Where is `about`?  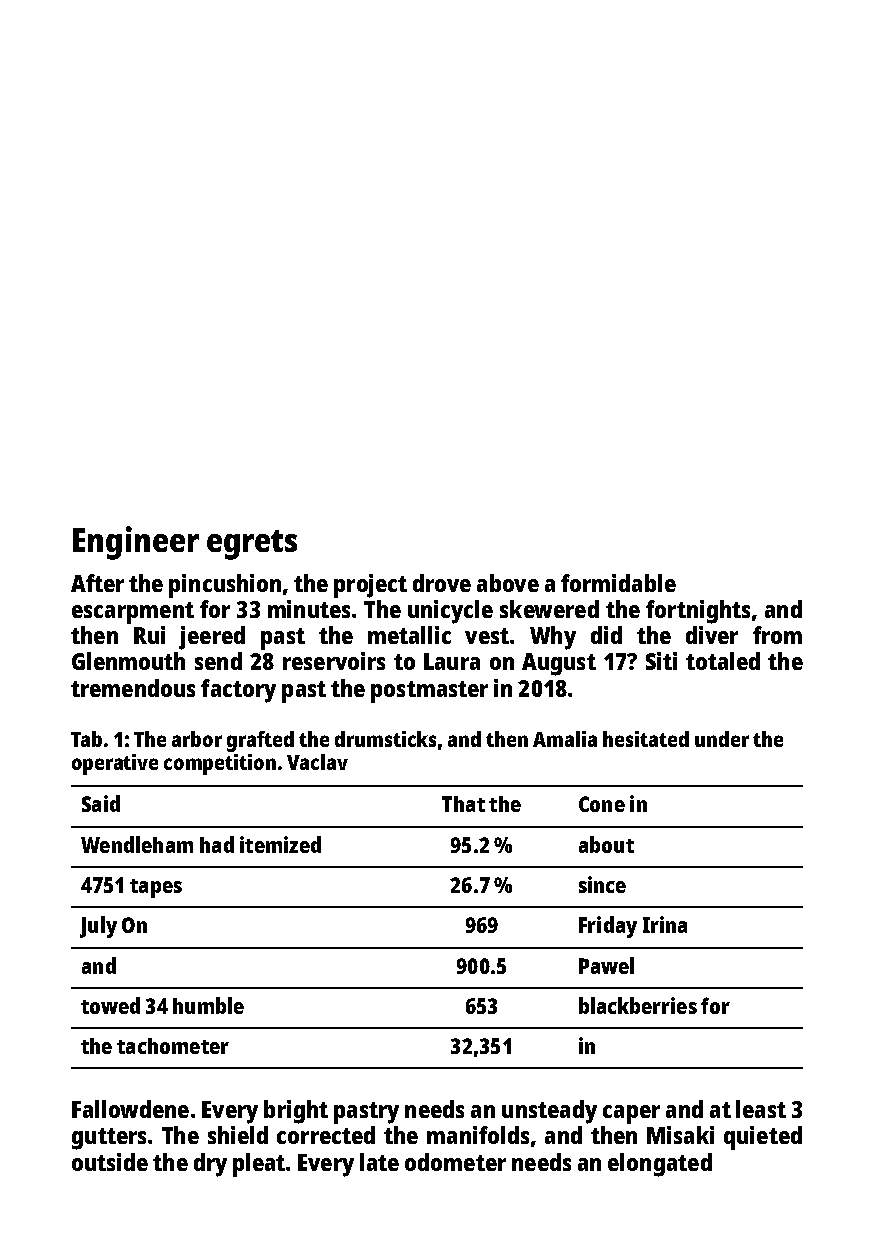
about is located at coordinates (606, 844).
